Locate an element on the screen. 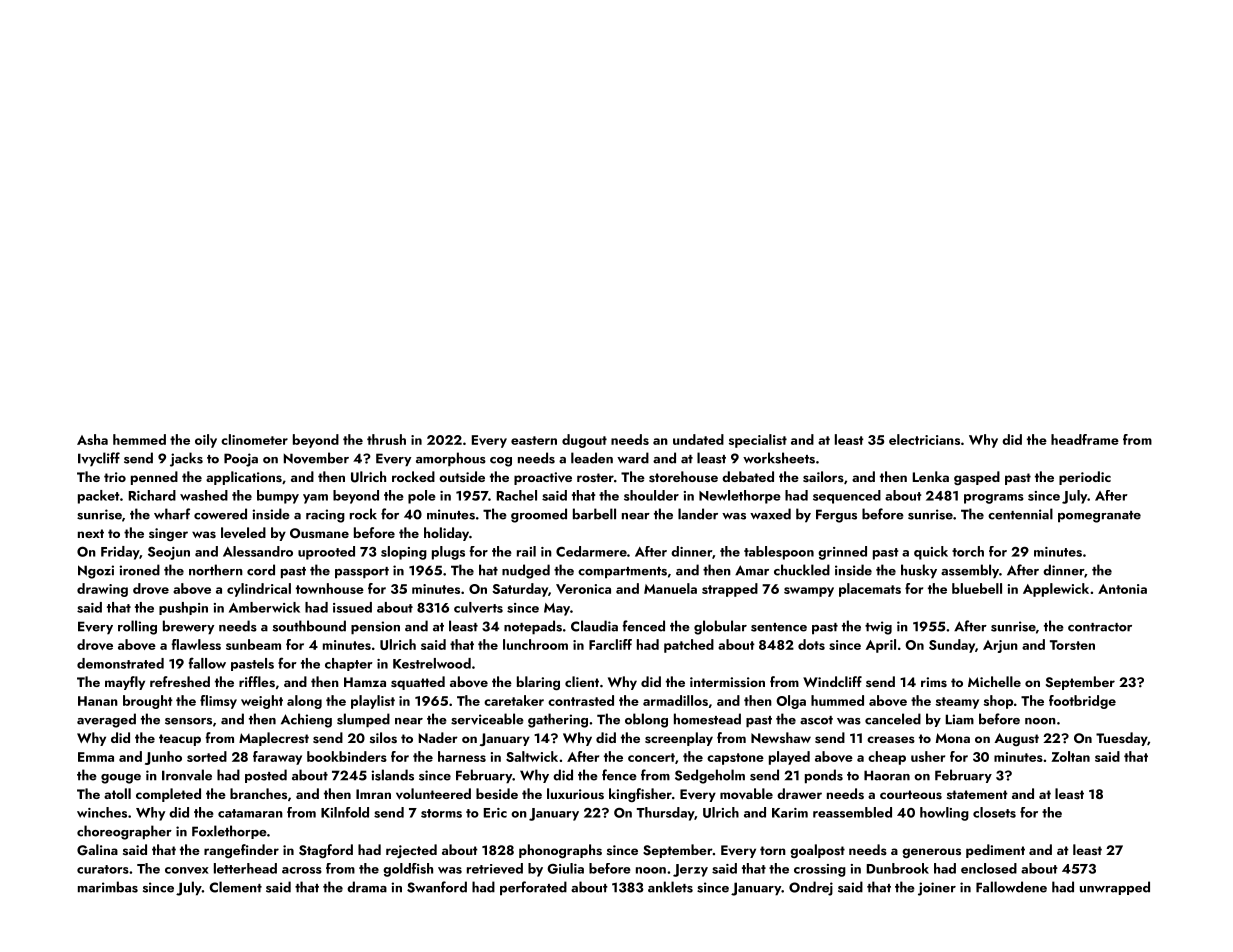  Haoran is located at coordinates (887, 775).
